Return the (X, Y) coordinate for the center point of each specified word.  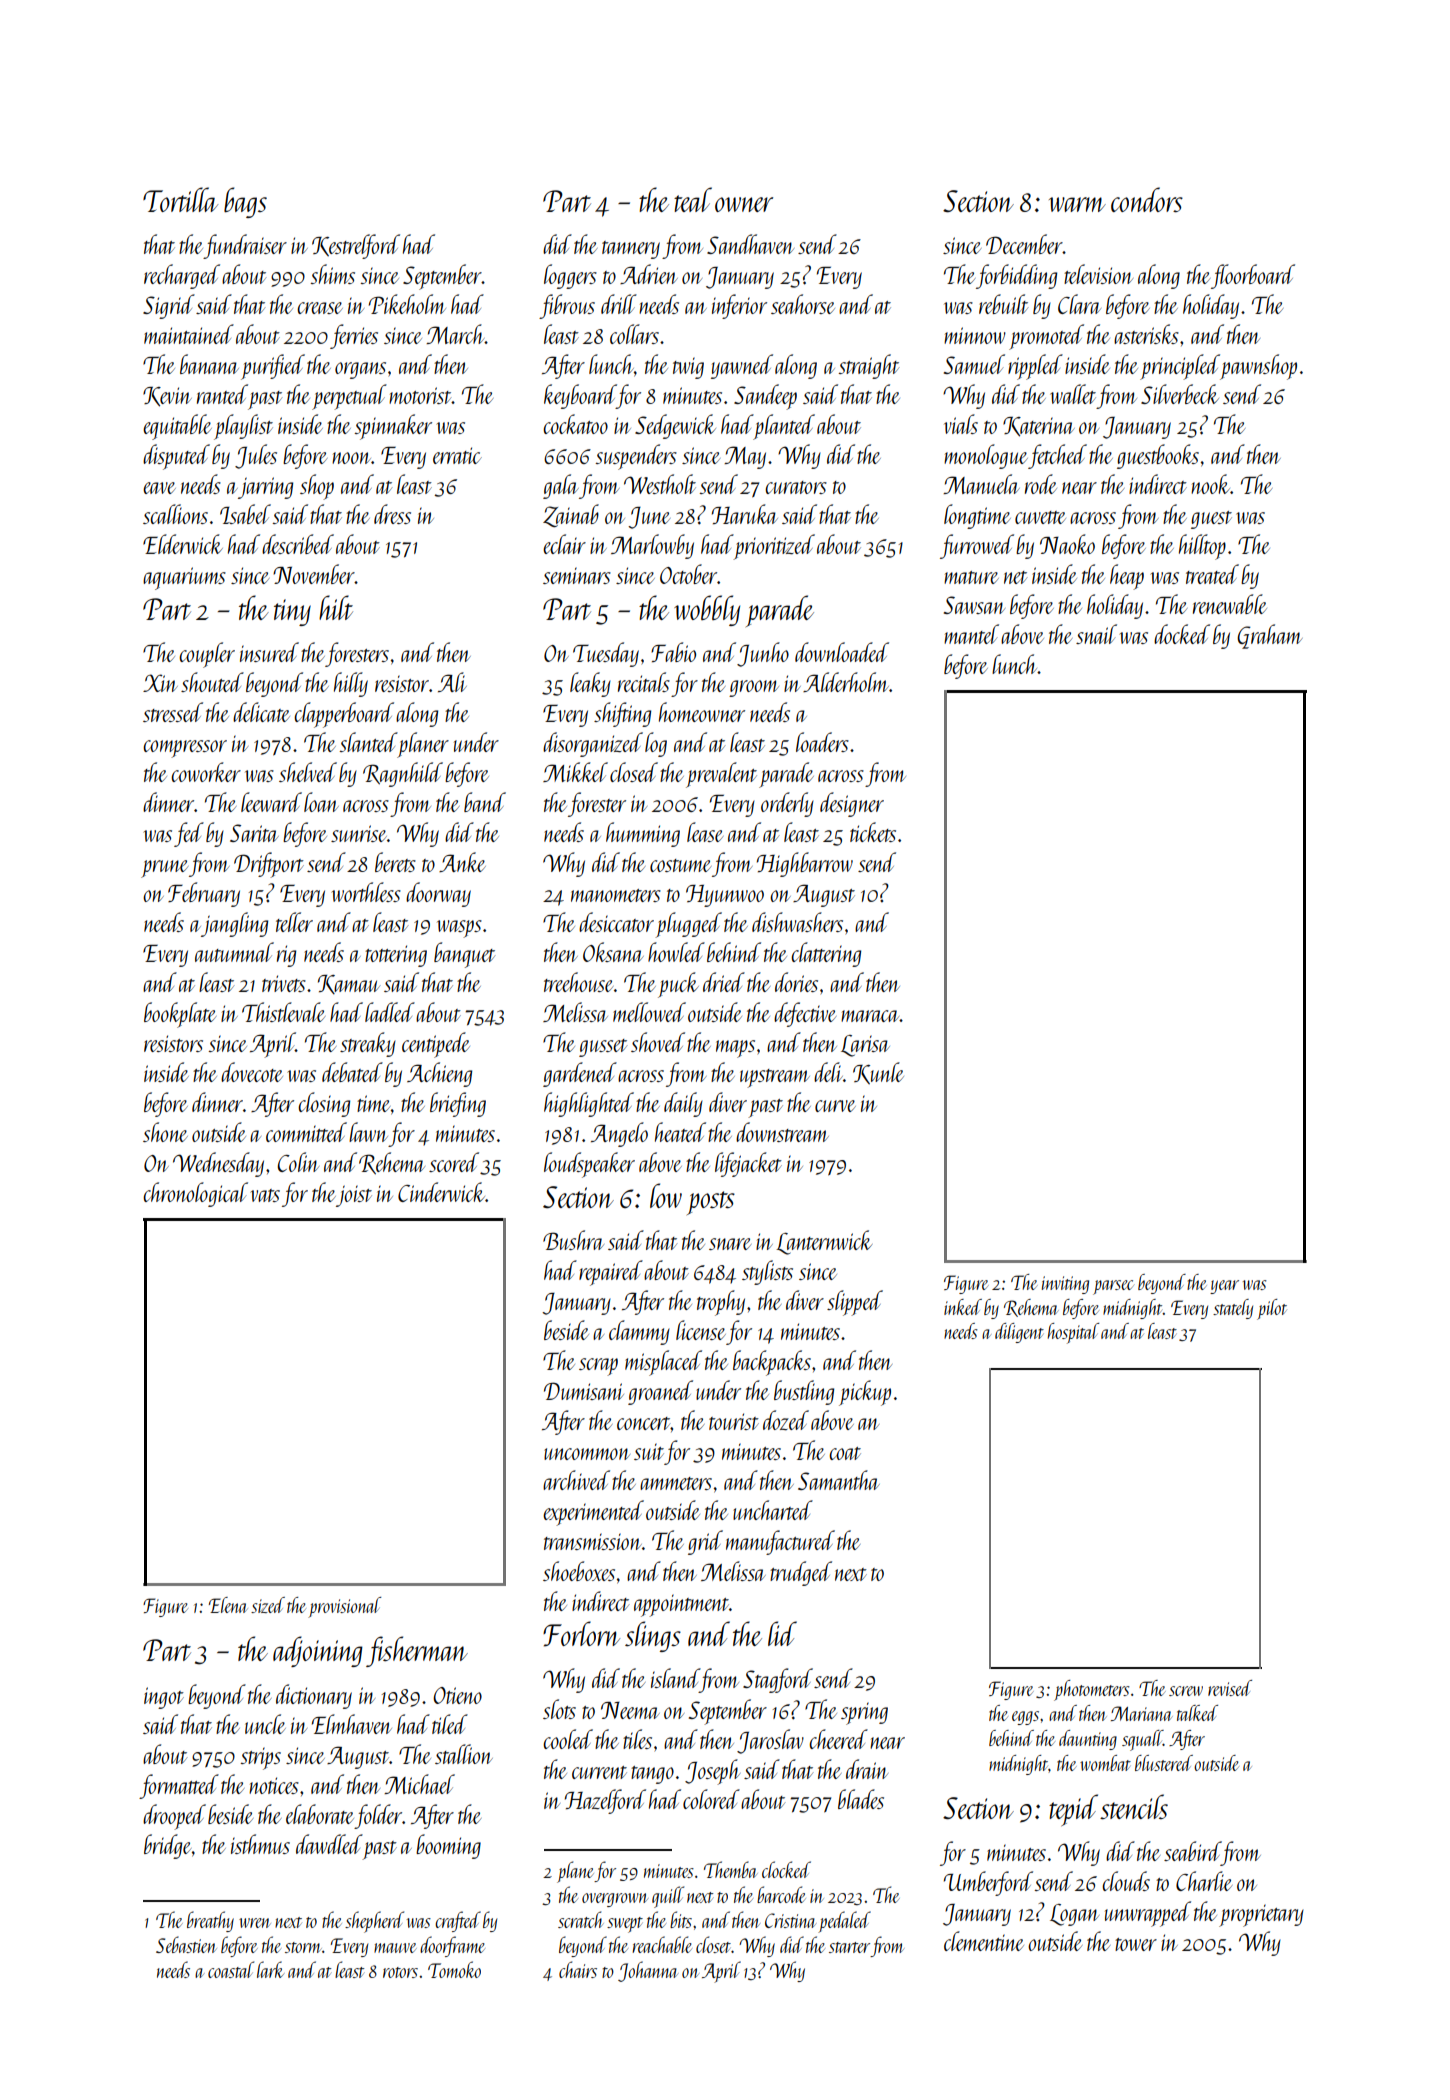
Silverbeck (1180, 394)
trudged (801, 1573)
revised (1230, 1688)
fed (189, 834)
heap (1127, 577)
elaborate (320, 1814)
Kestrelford (356, 246)
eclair (564, 544)
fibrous (567, 306)
